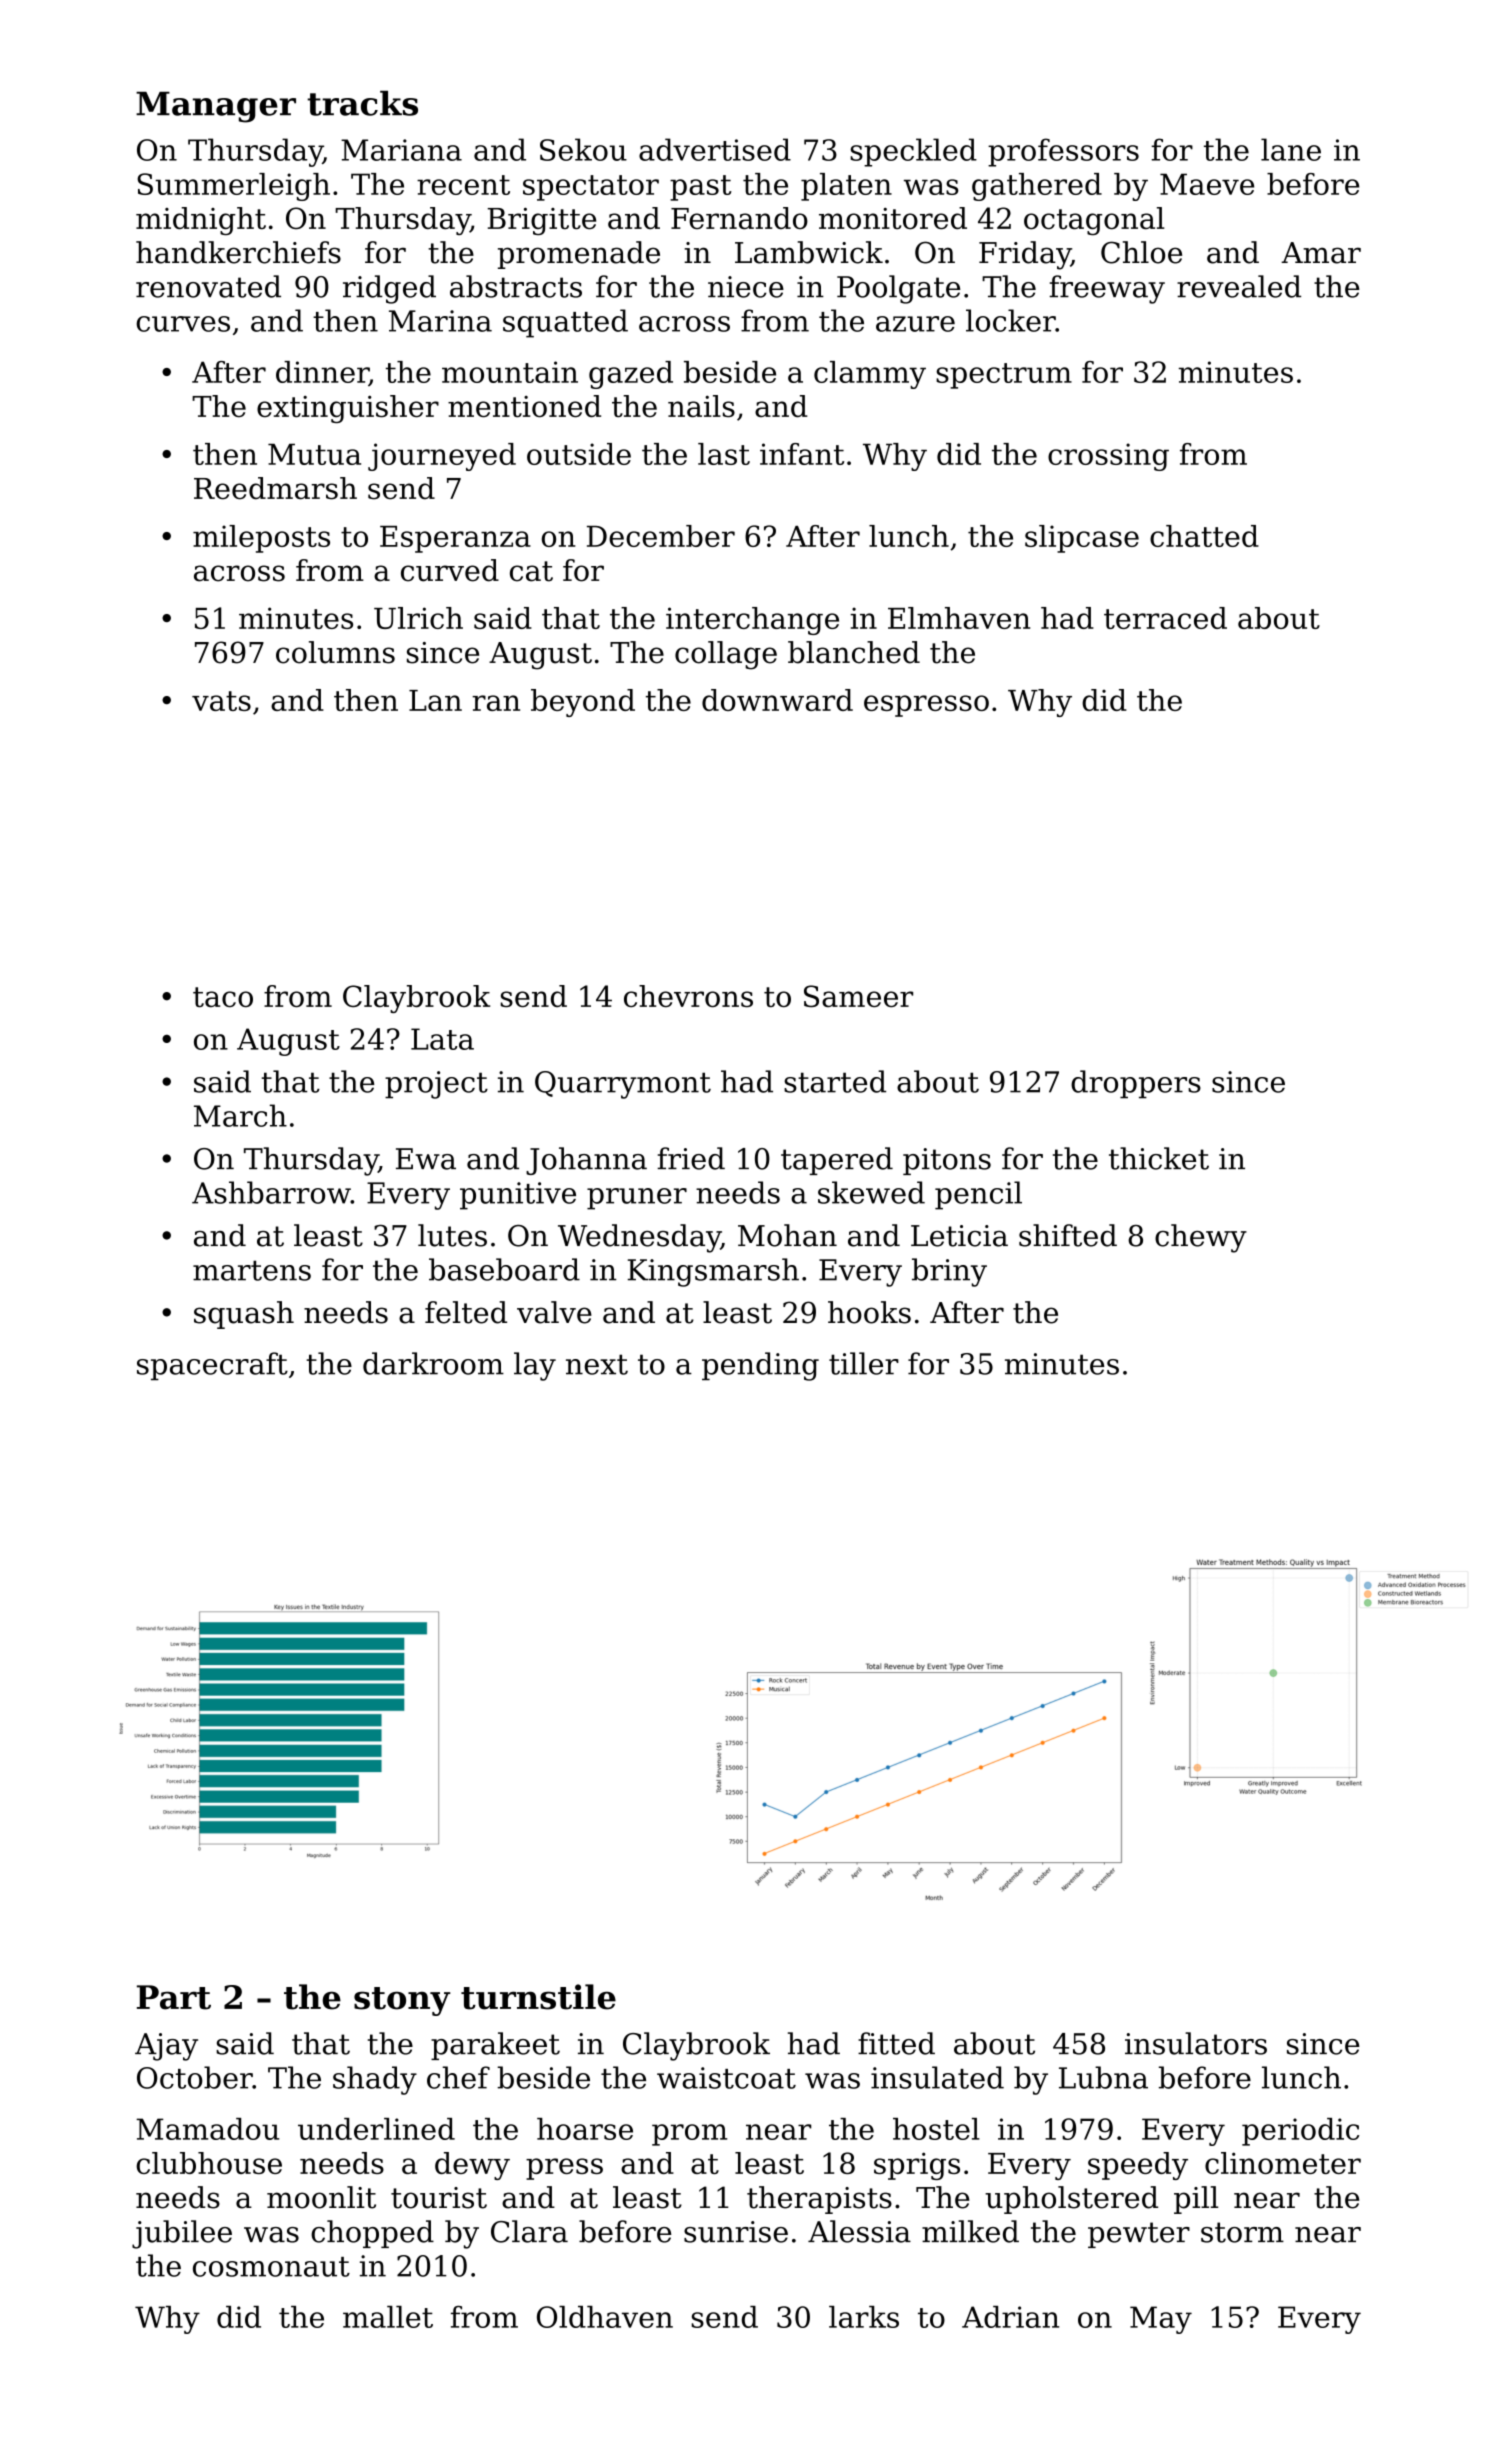 This screenshot has height=2464, width=1496. Describe the element at coordinates (858, 996) in the screenshot. I see `Sameer` at that location.
